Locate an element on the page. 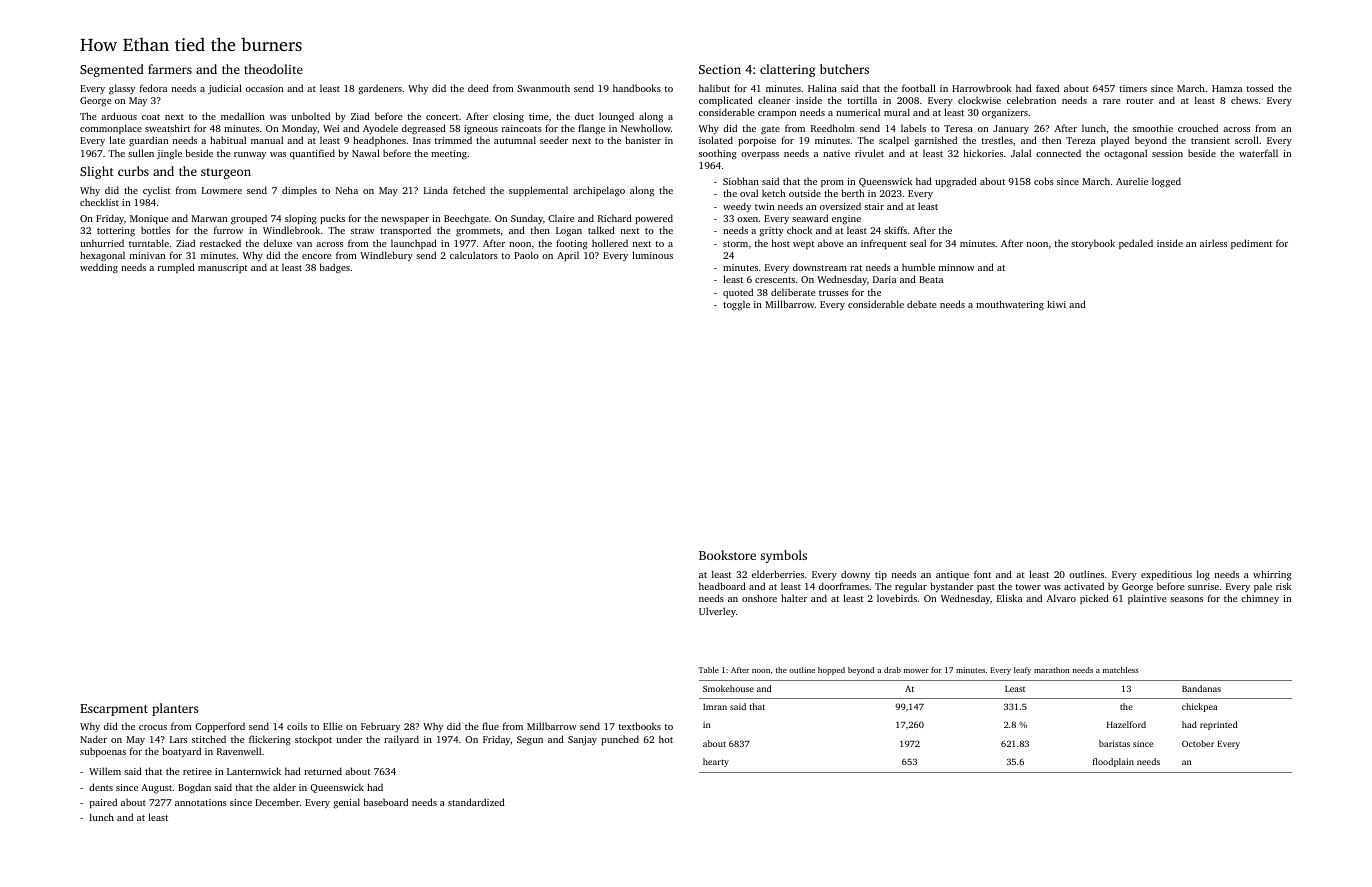  Section is located at coordinates (720, 69).
